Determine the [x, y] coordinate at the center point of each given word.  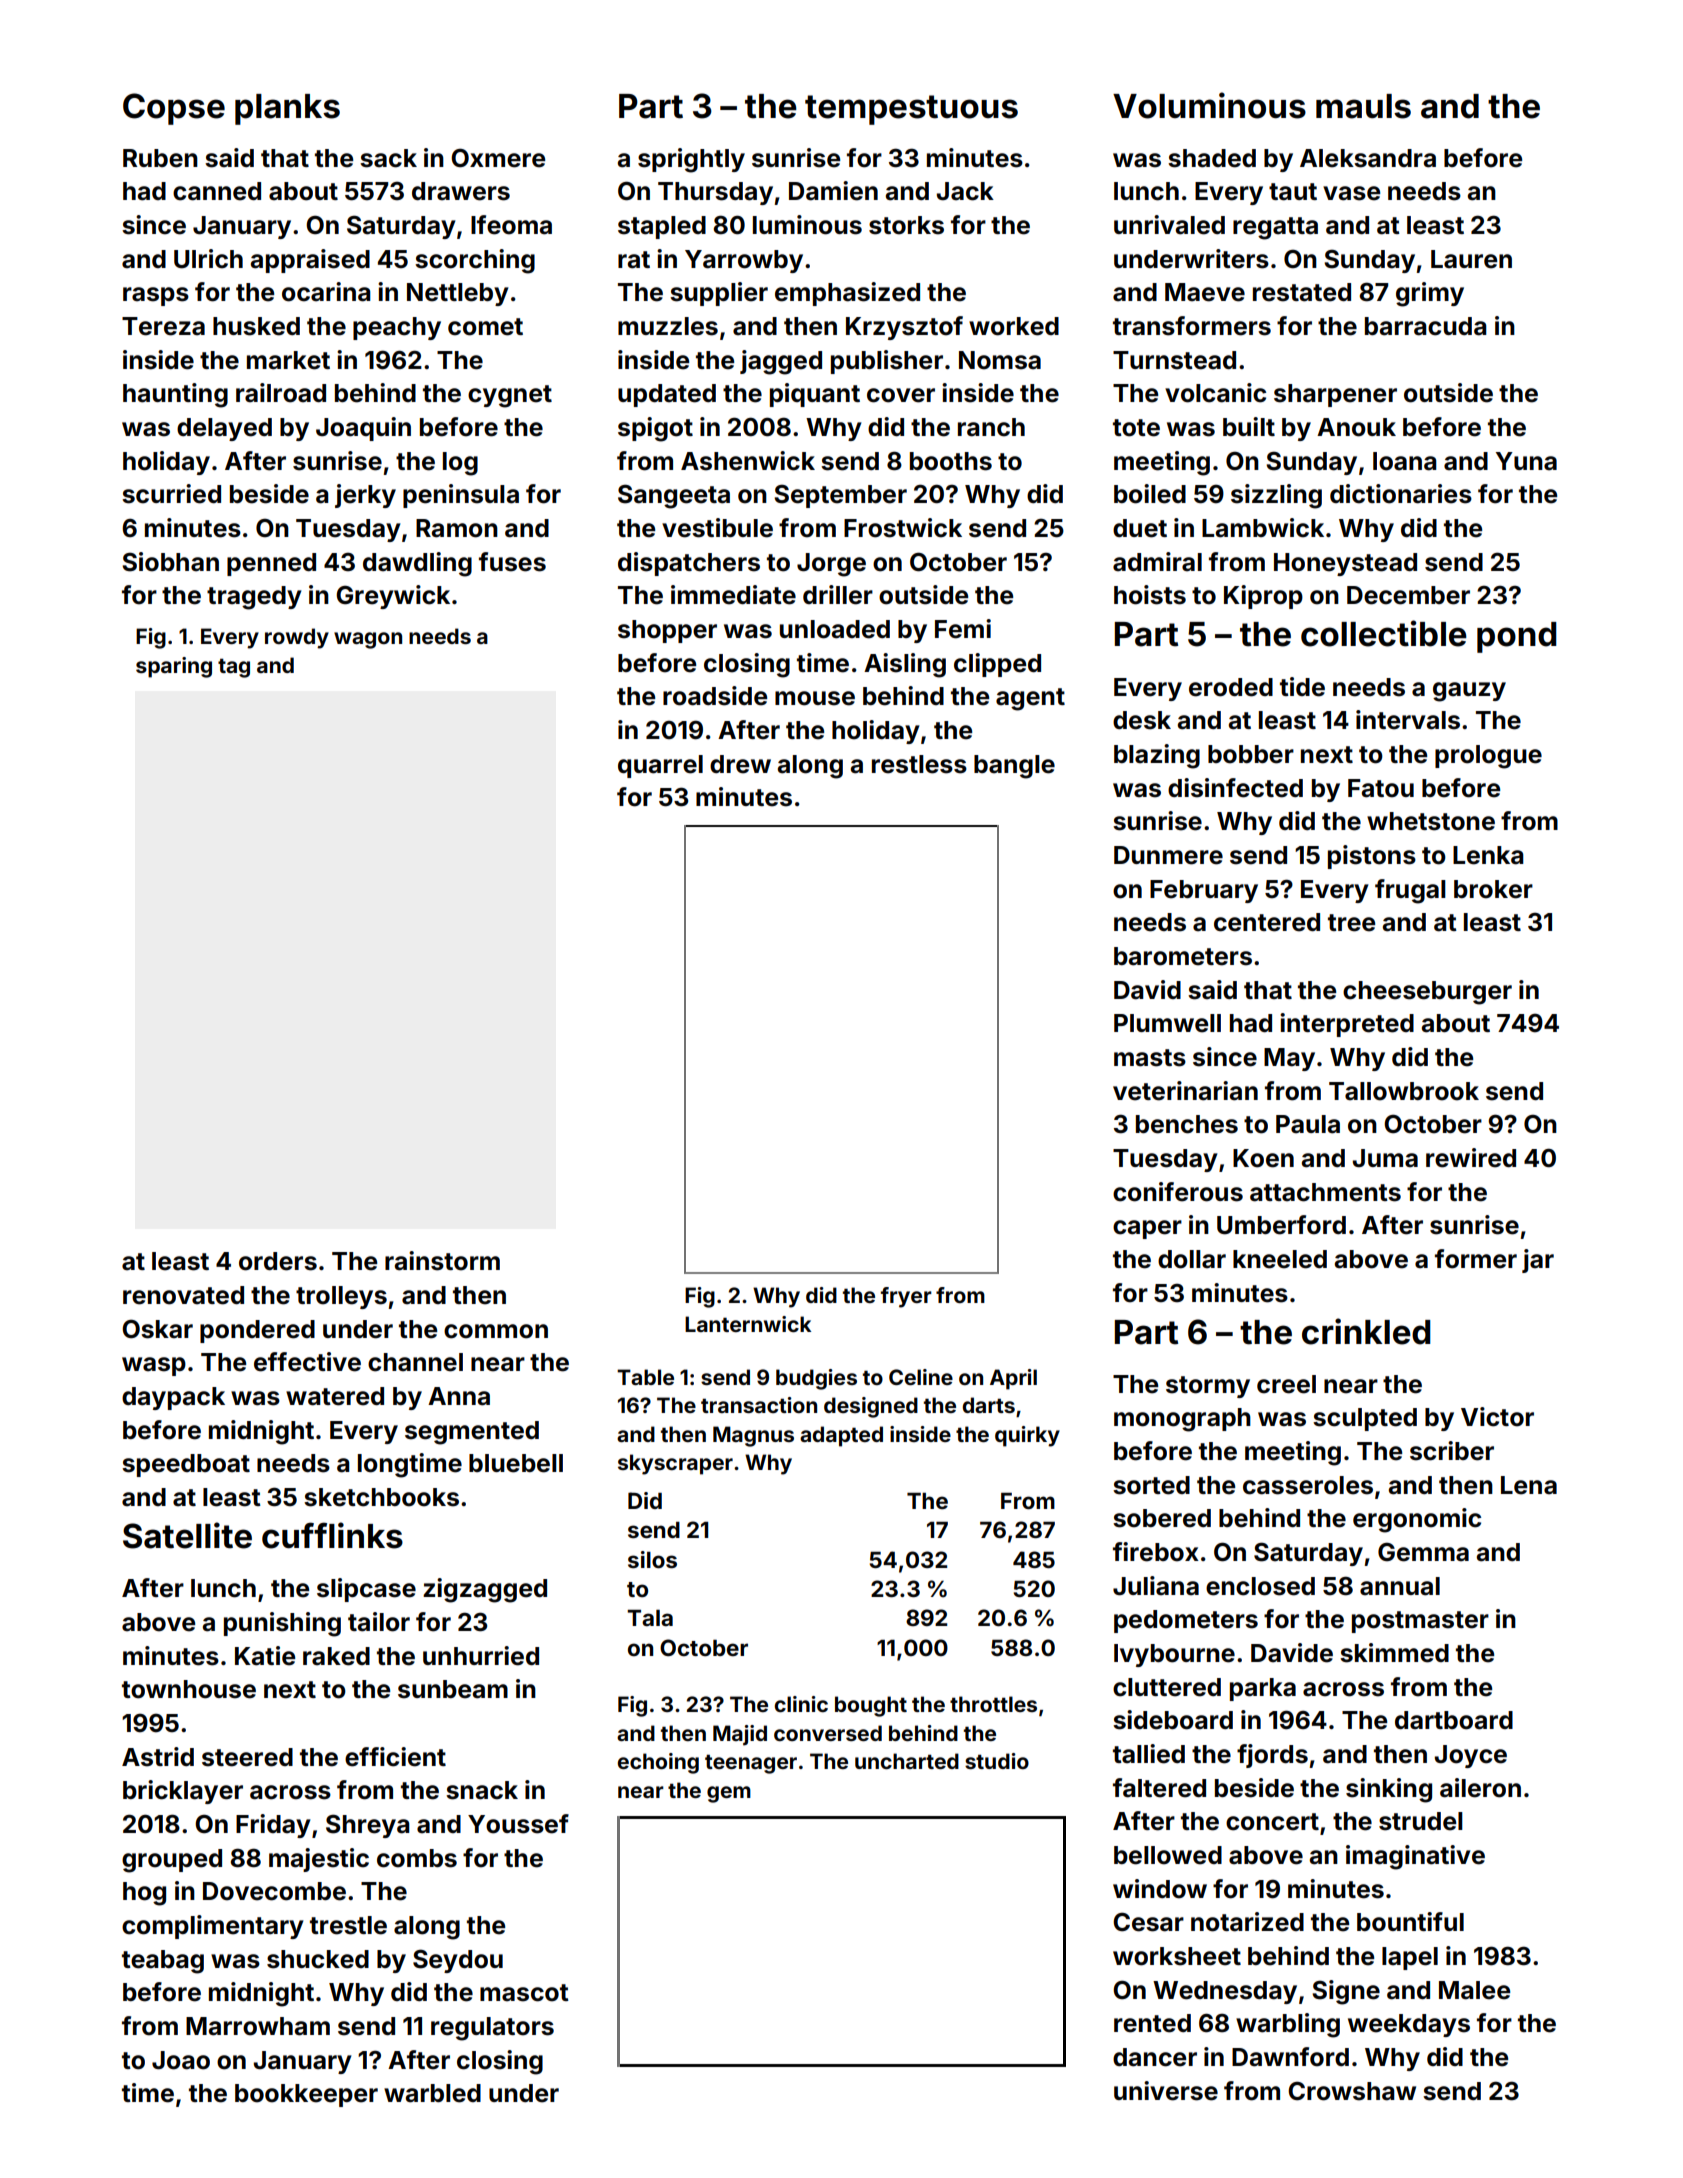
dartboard [1454, 1720]
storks [906, 225]
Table [645, 1377]
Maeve [1205, 292]
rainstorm [442, 1261]
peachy [397, 328]
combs [417, 1858]
